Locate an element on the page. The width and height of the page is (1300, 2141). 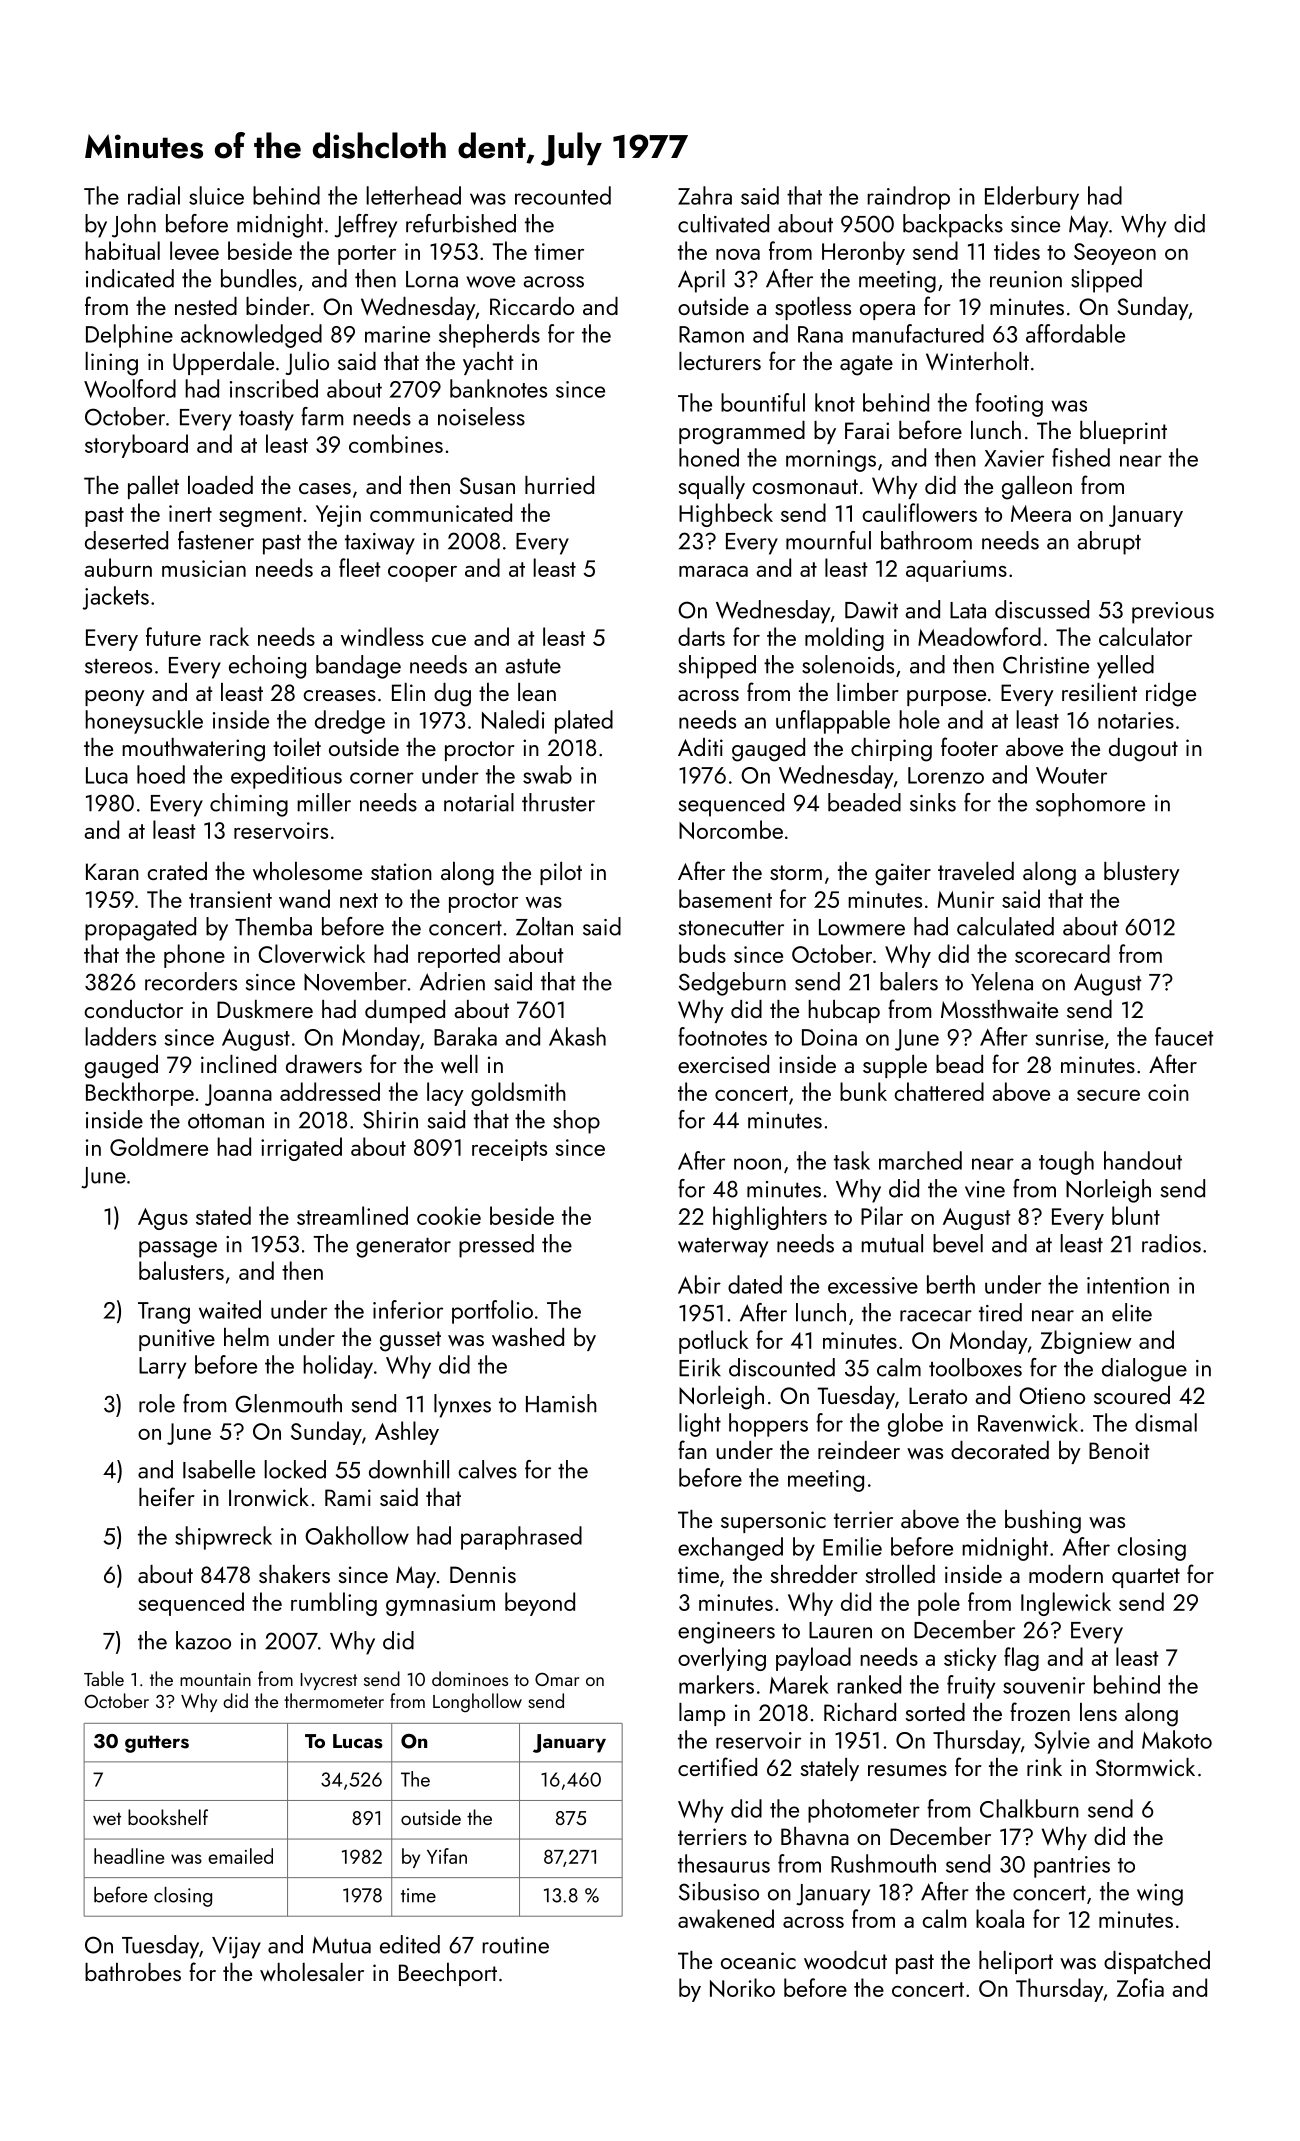
Table is located at coordinates (104, 1678).
